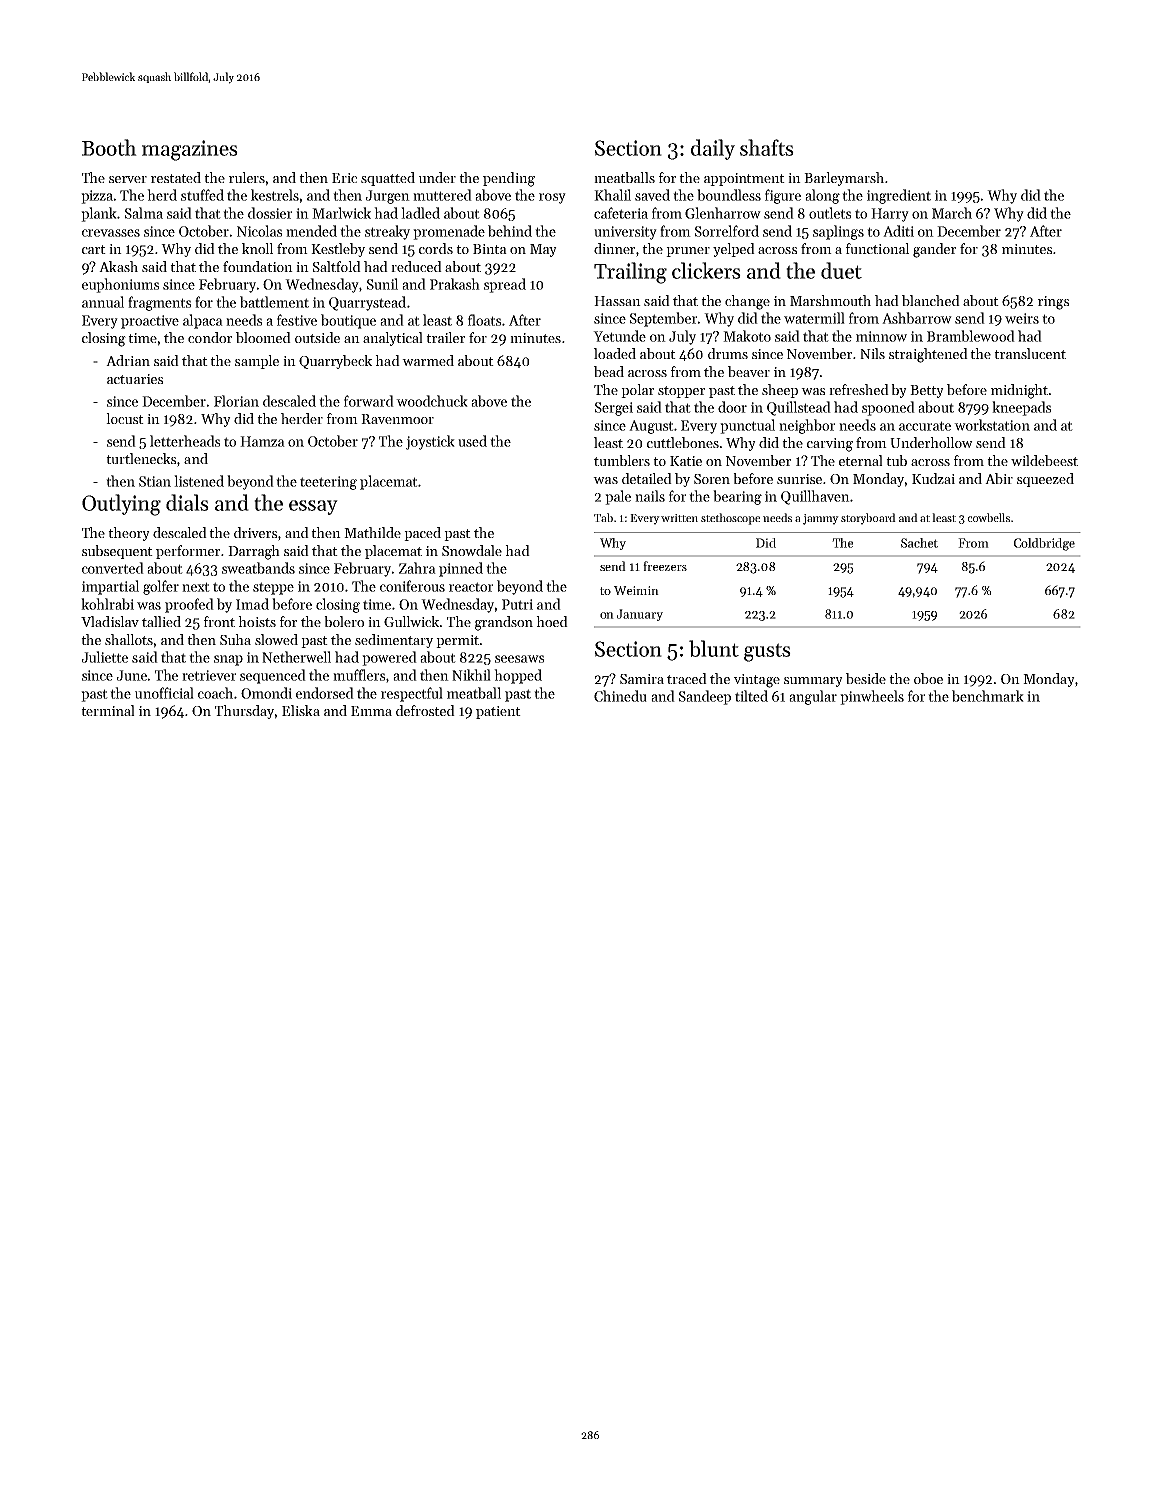  I want to click on cart, so click(94, 249).
